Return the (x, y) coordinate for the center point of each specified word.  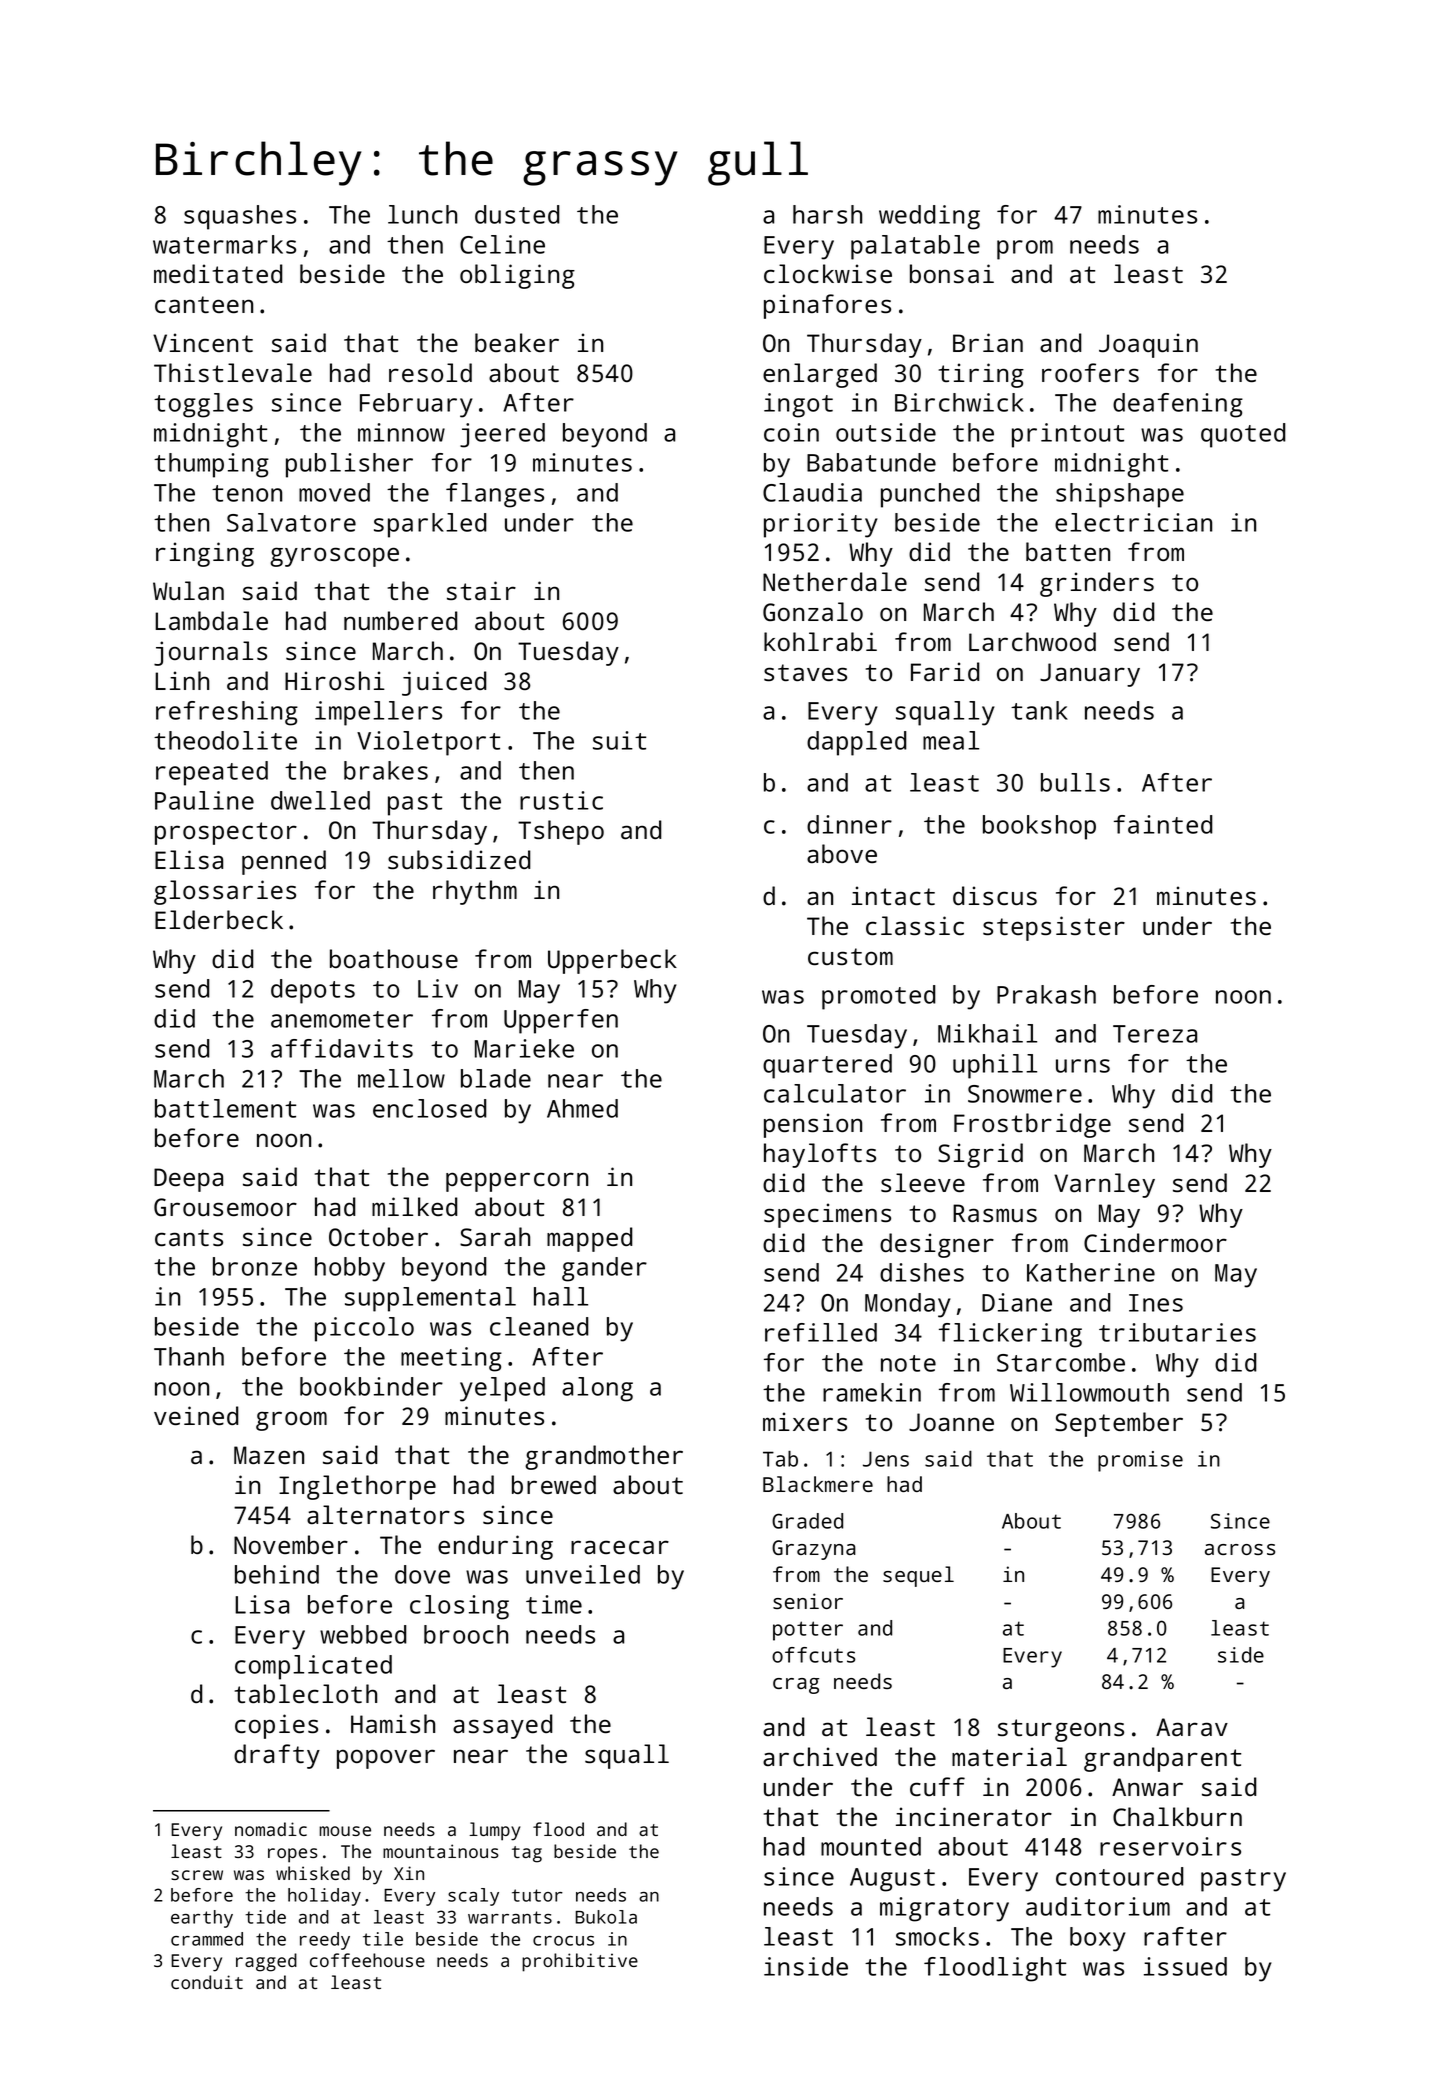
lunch (422, 214)
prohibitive (580, 1962)
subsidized (459, 859)
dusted (517, 214)
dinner (849, 824)
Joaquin (1148, 345)
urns (1083, 1066)
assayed (503, 1726)
